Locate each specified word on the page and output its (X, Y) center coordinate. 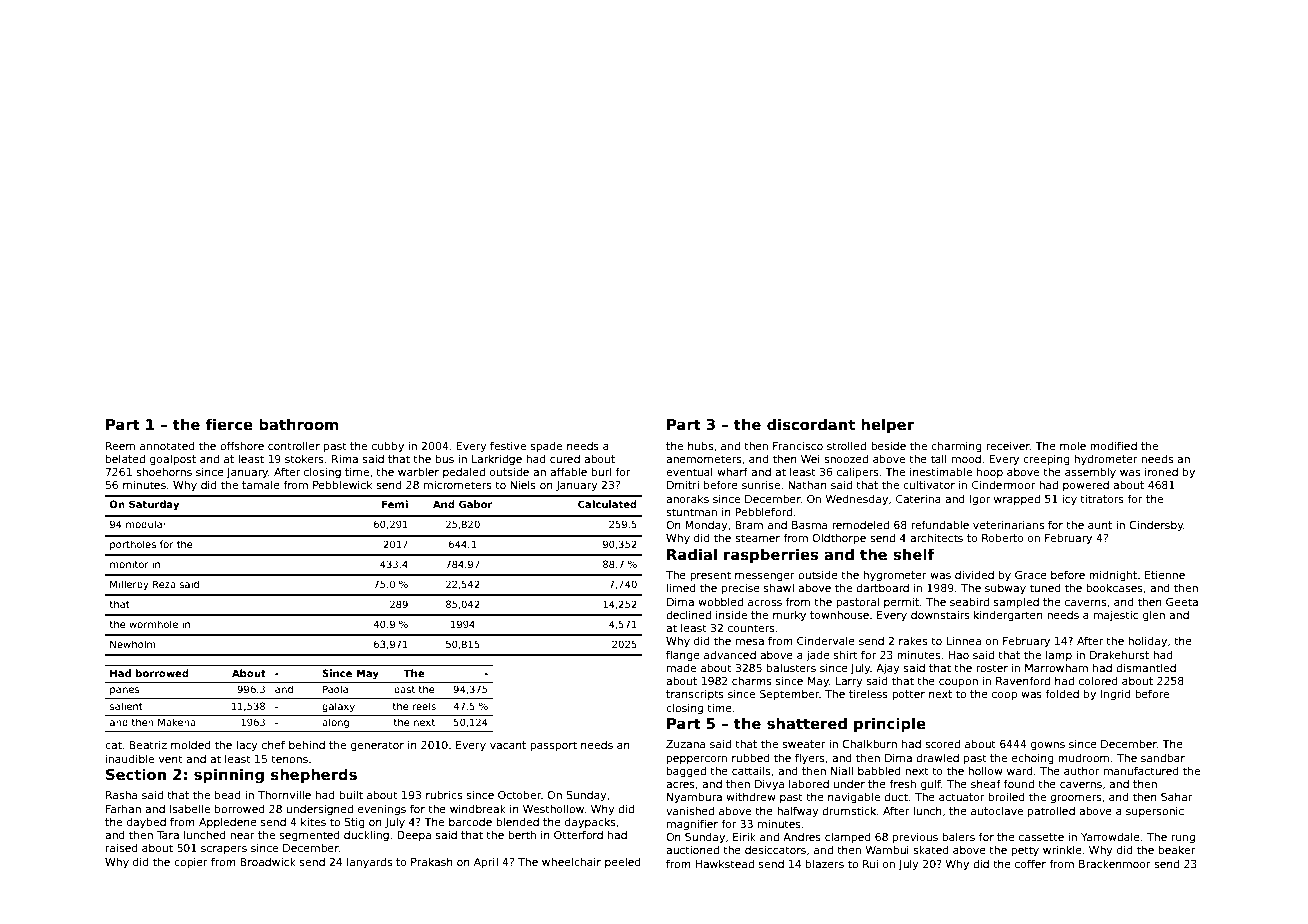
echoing (1033, 759)
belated (125, 458)
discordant (811, 424)
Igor (979, 500)
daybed (146, 822)
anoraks (687, 499)
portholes (133, 545)
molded (191, 745)
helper (887, 425)
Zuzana (685, 744)
